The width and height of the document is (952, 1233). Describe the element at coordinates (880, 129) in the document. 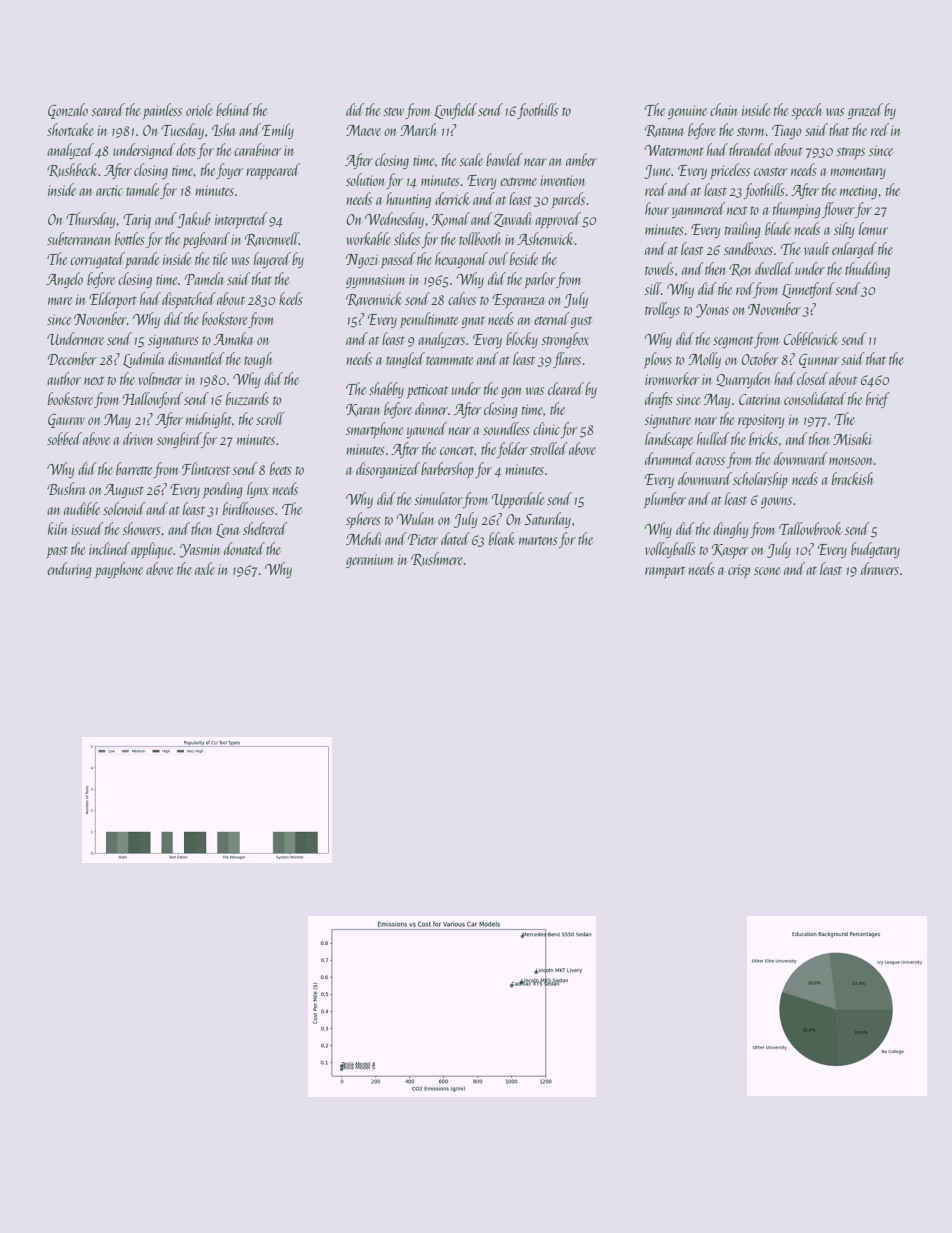

I see `reel` at that location.
